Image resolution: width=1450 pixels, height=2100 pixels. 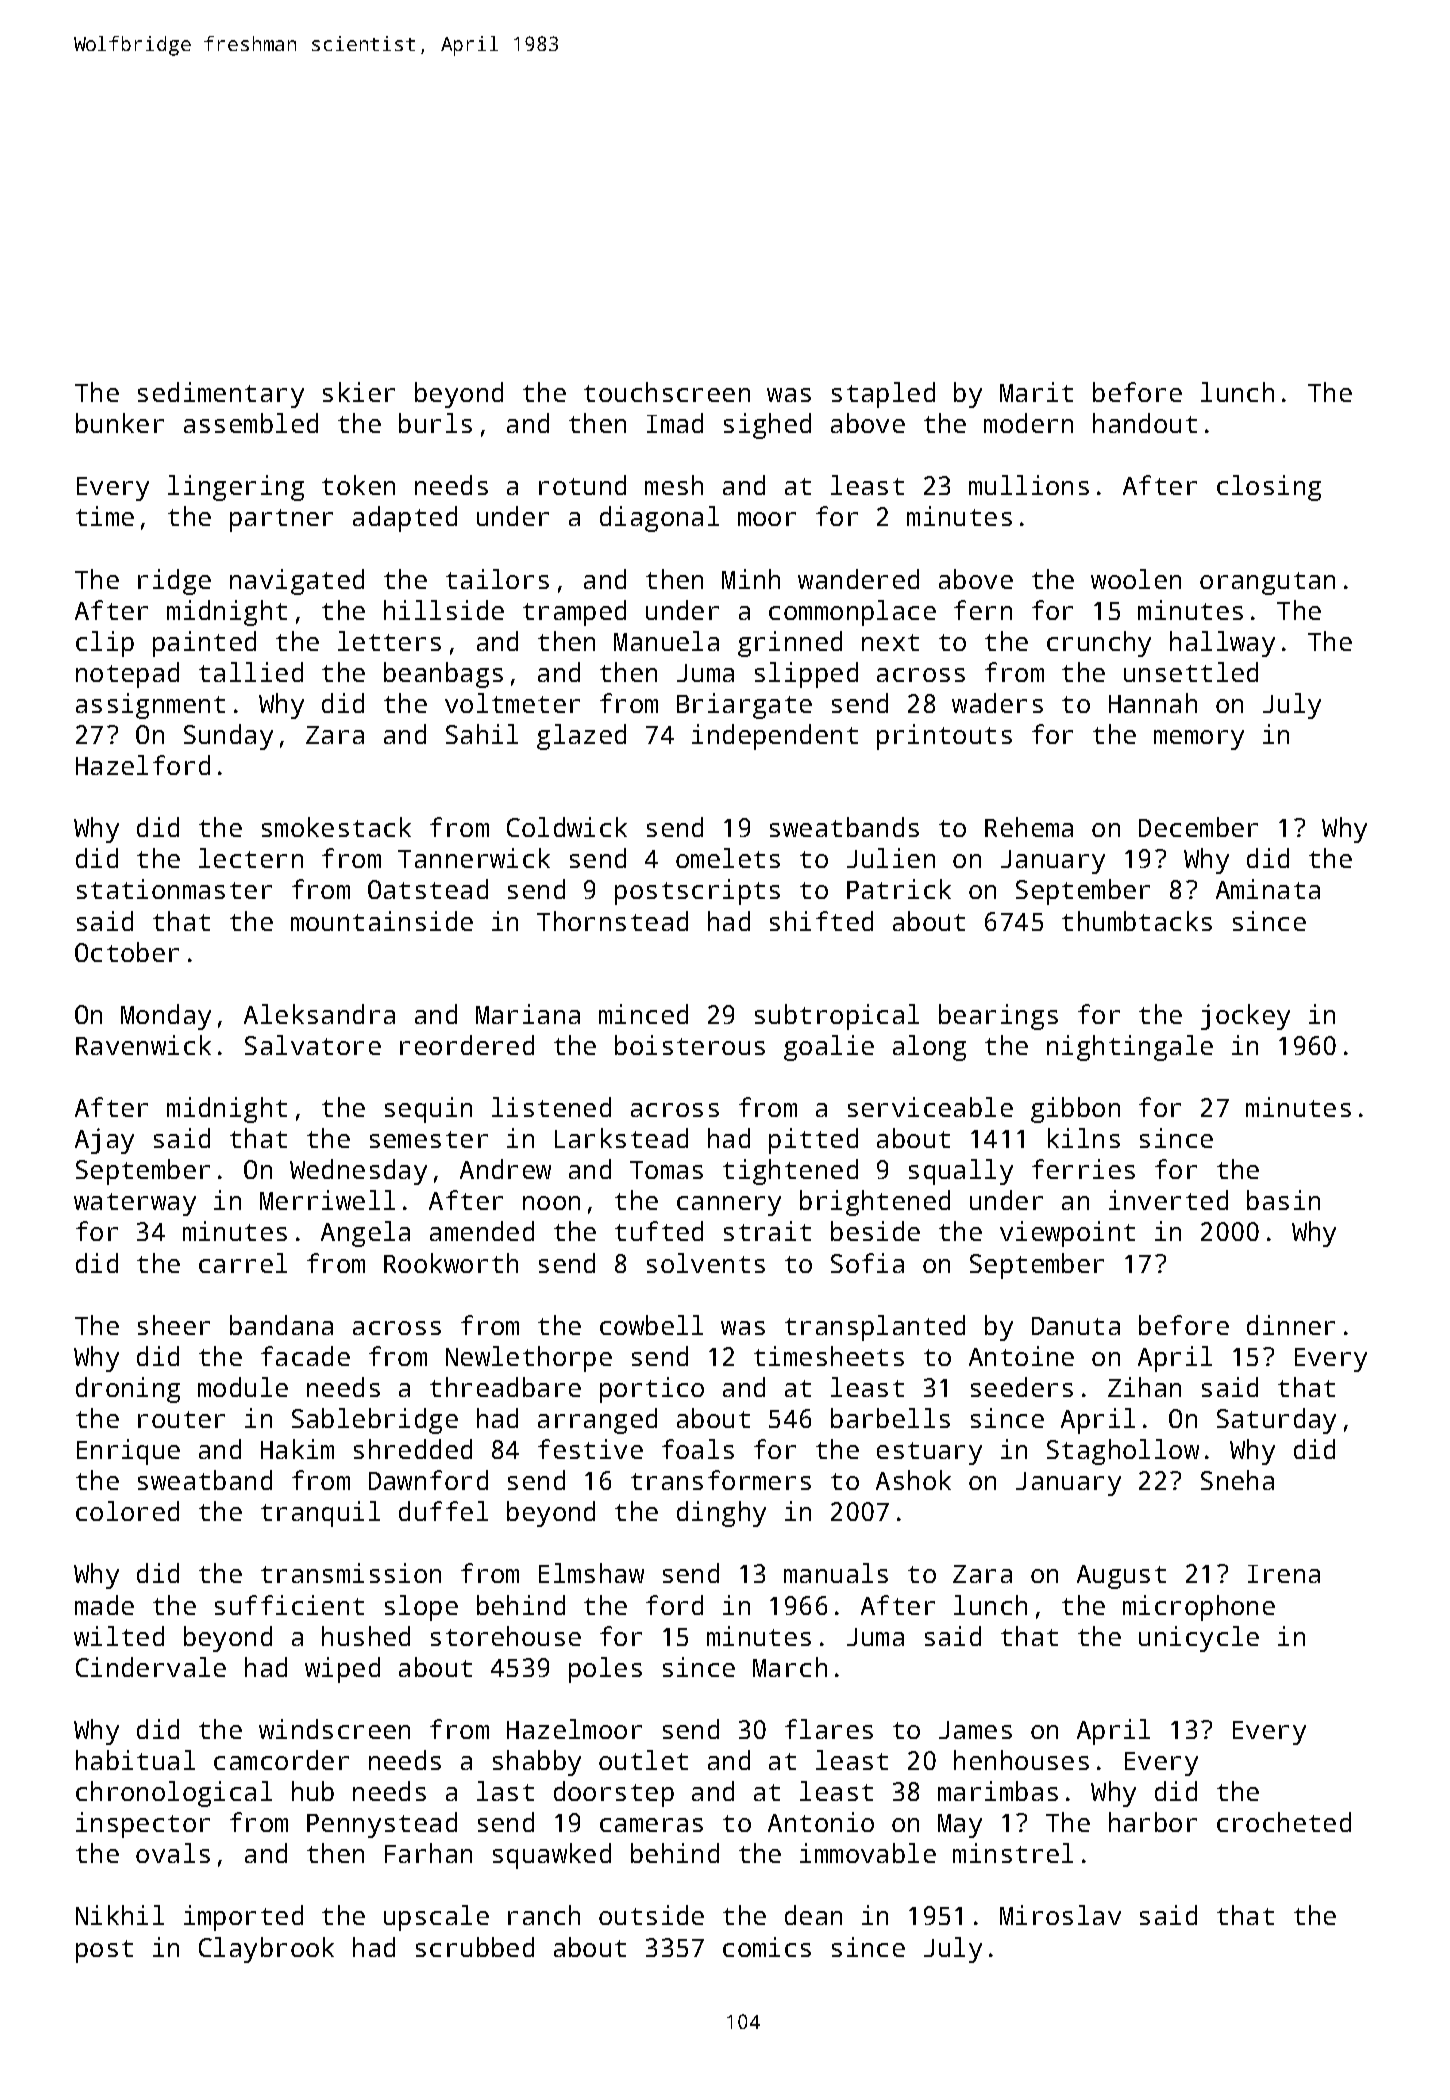 What do you see at coordinates (1036, 392) in the document?
I see `Marit` at bounding box center [1036, 392].
